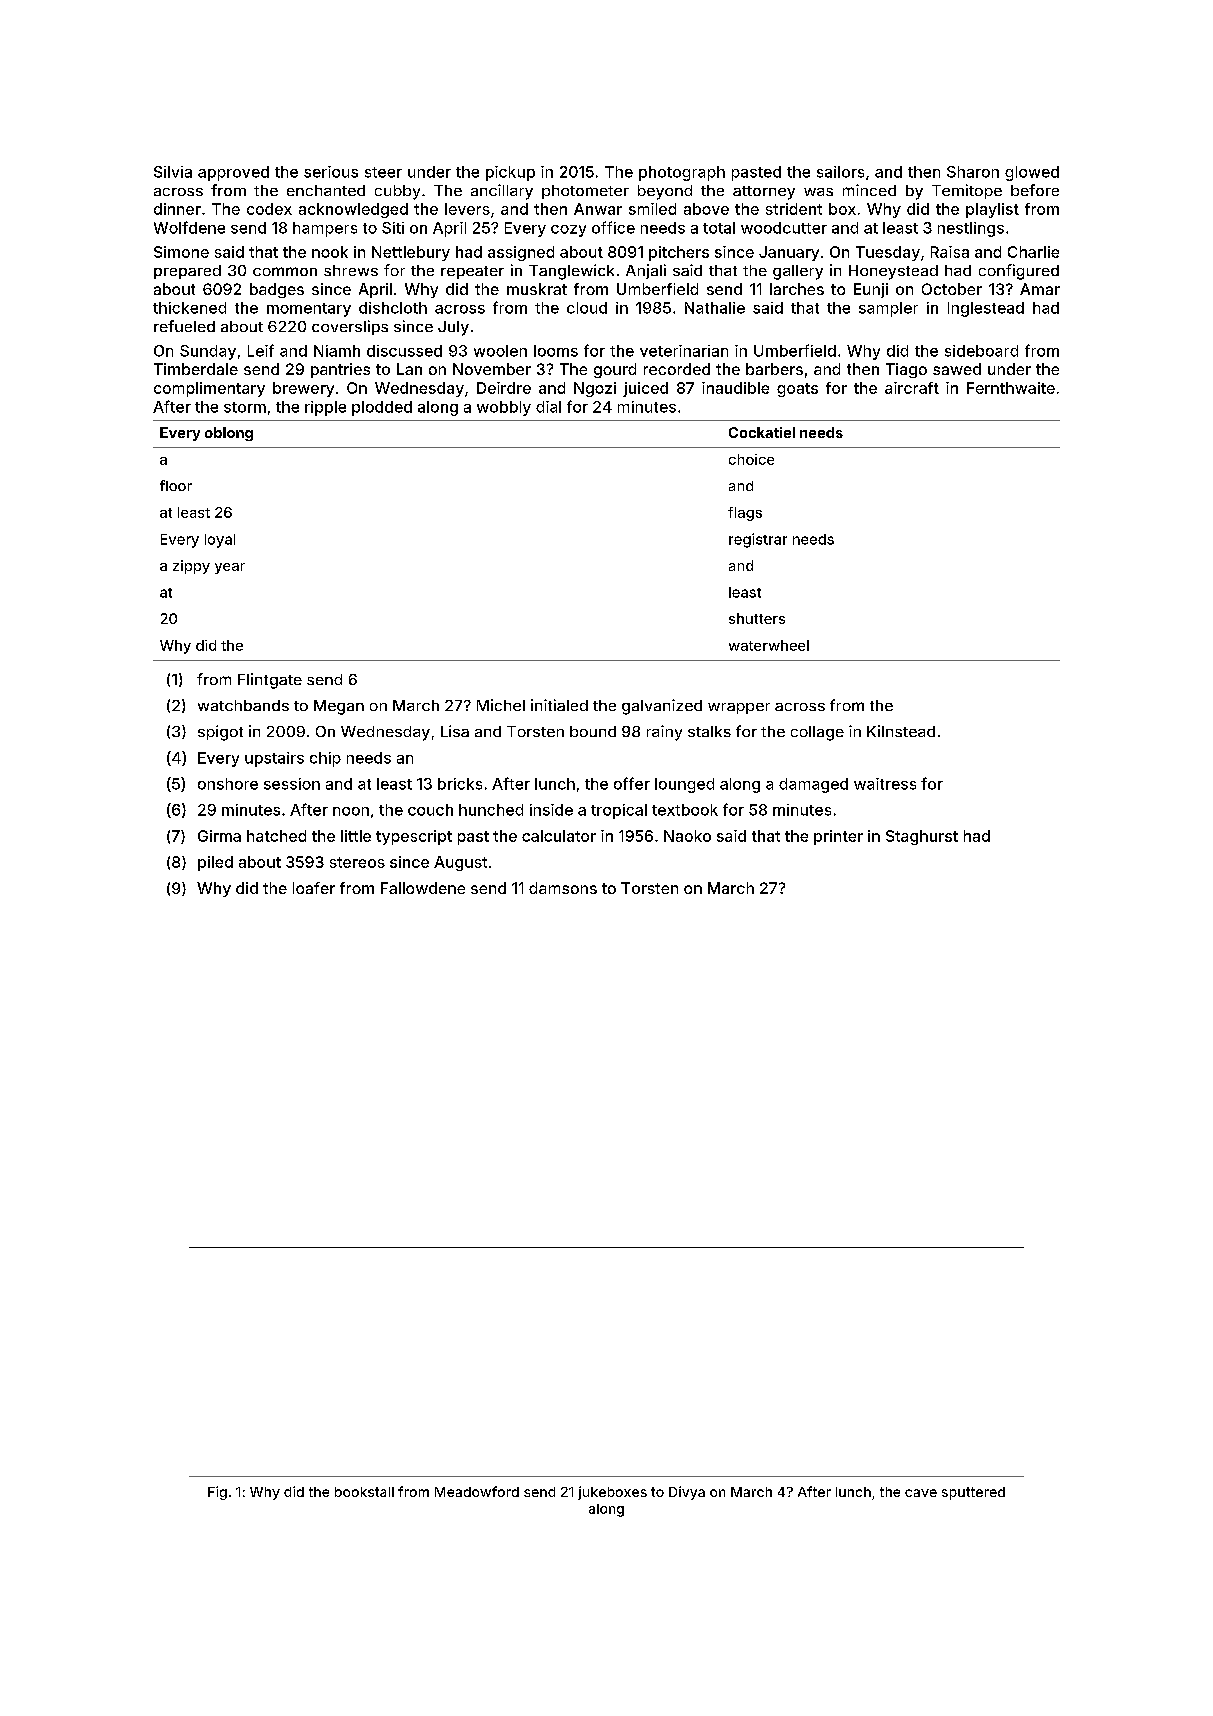 The width and height of the page is (1213, 1716). Describe the element at coordinates (477, 1491) in the page. I see `Meadowford` at that location.
